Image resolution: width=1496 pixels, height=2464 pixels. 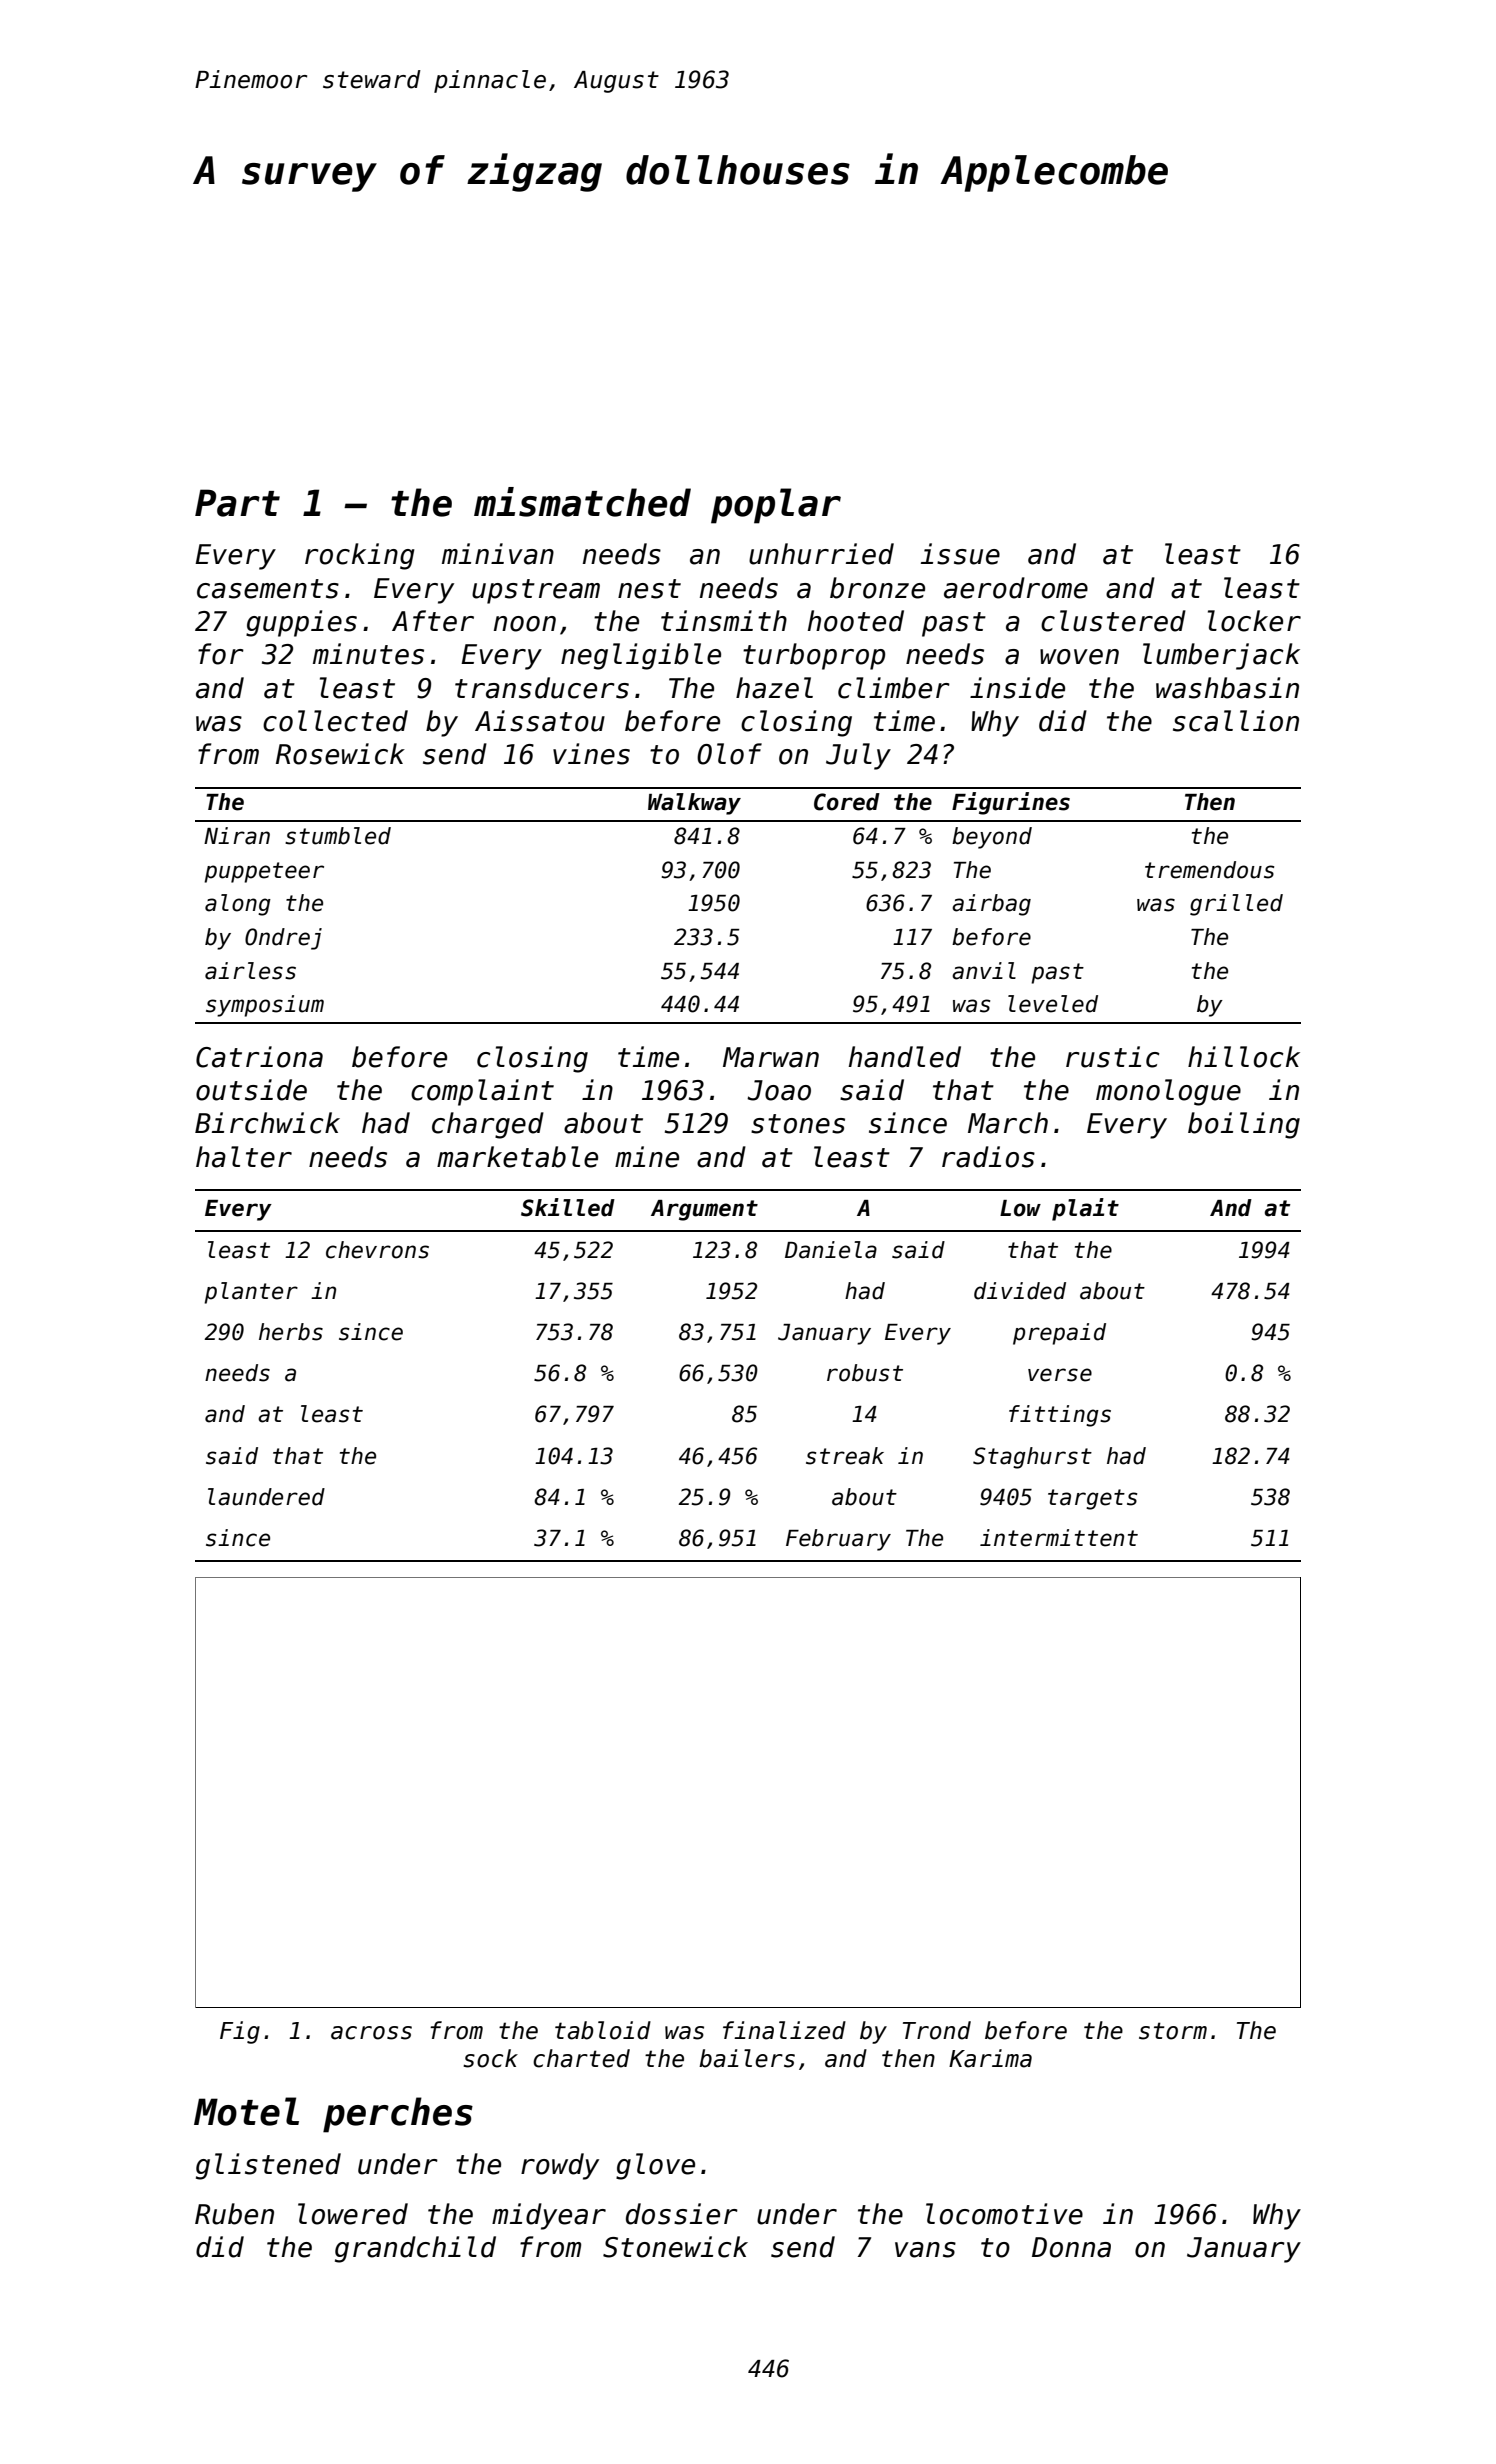 What do you see at coordinates (371, 2033) in the page?
I see `across` at bounding box center [371, 2033].
